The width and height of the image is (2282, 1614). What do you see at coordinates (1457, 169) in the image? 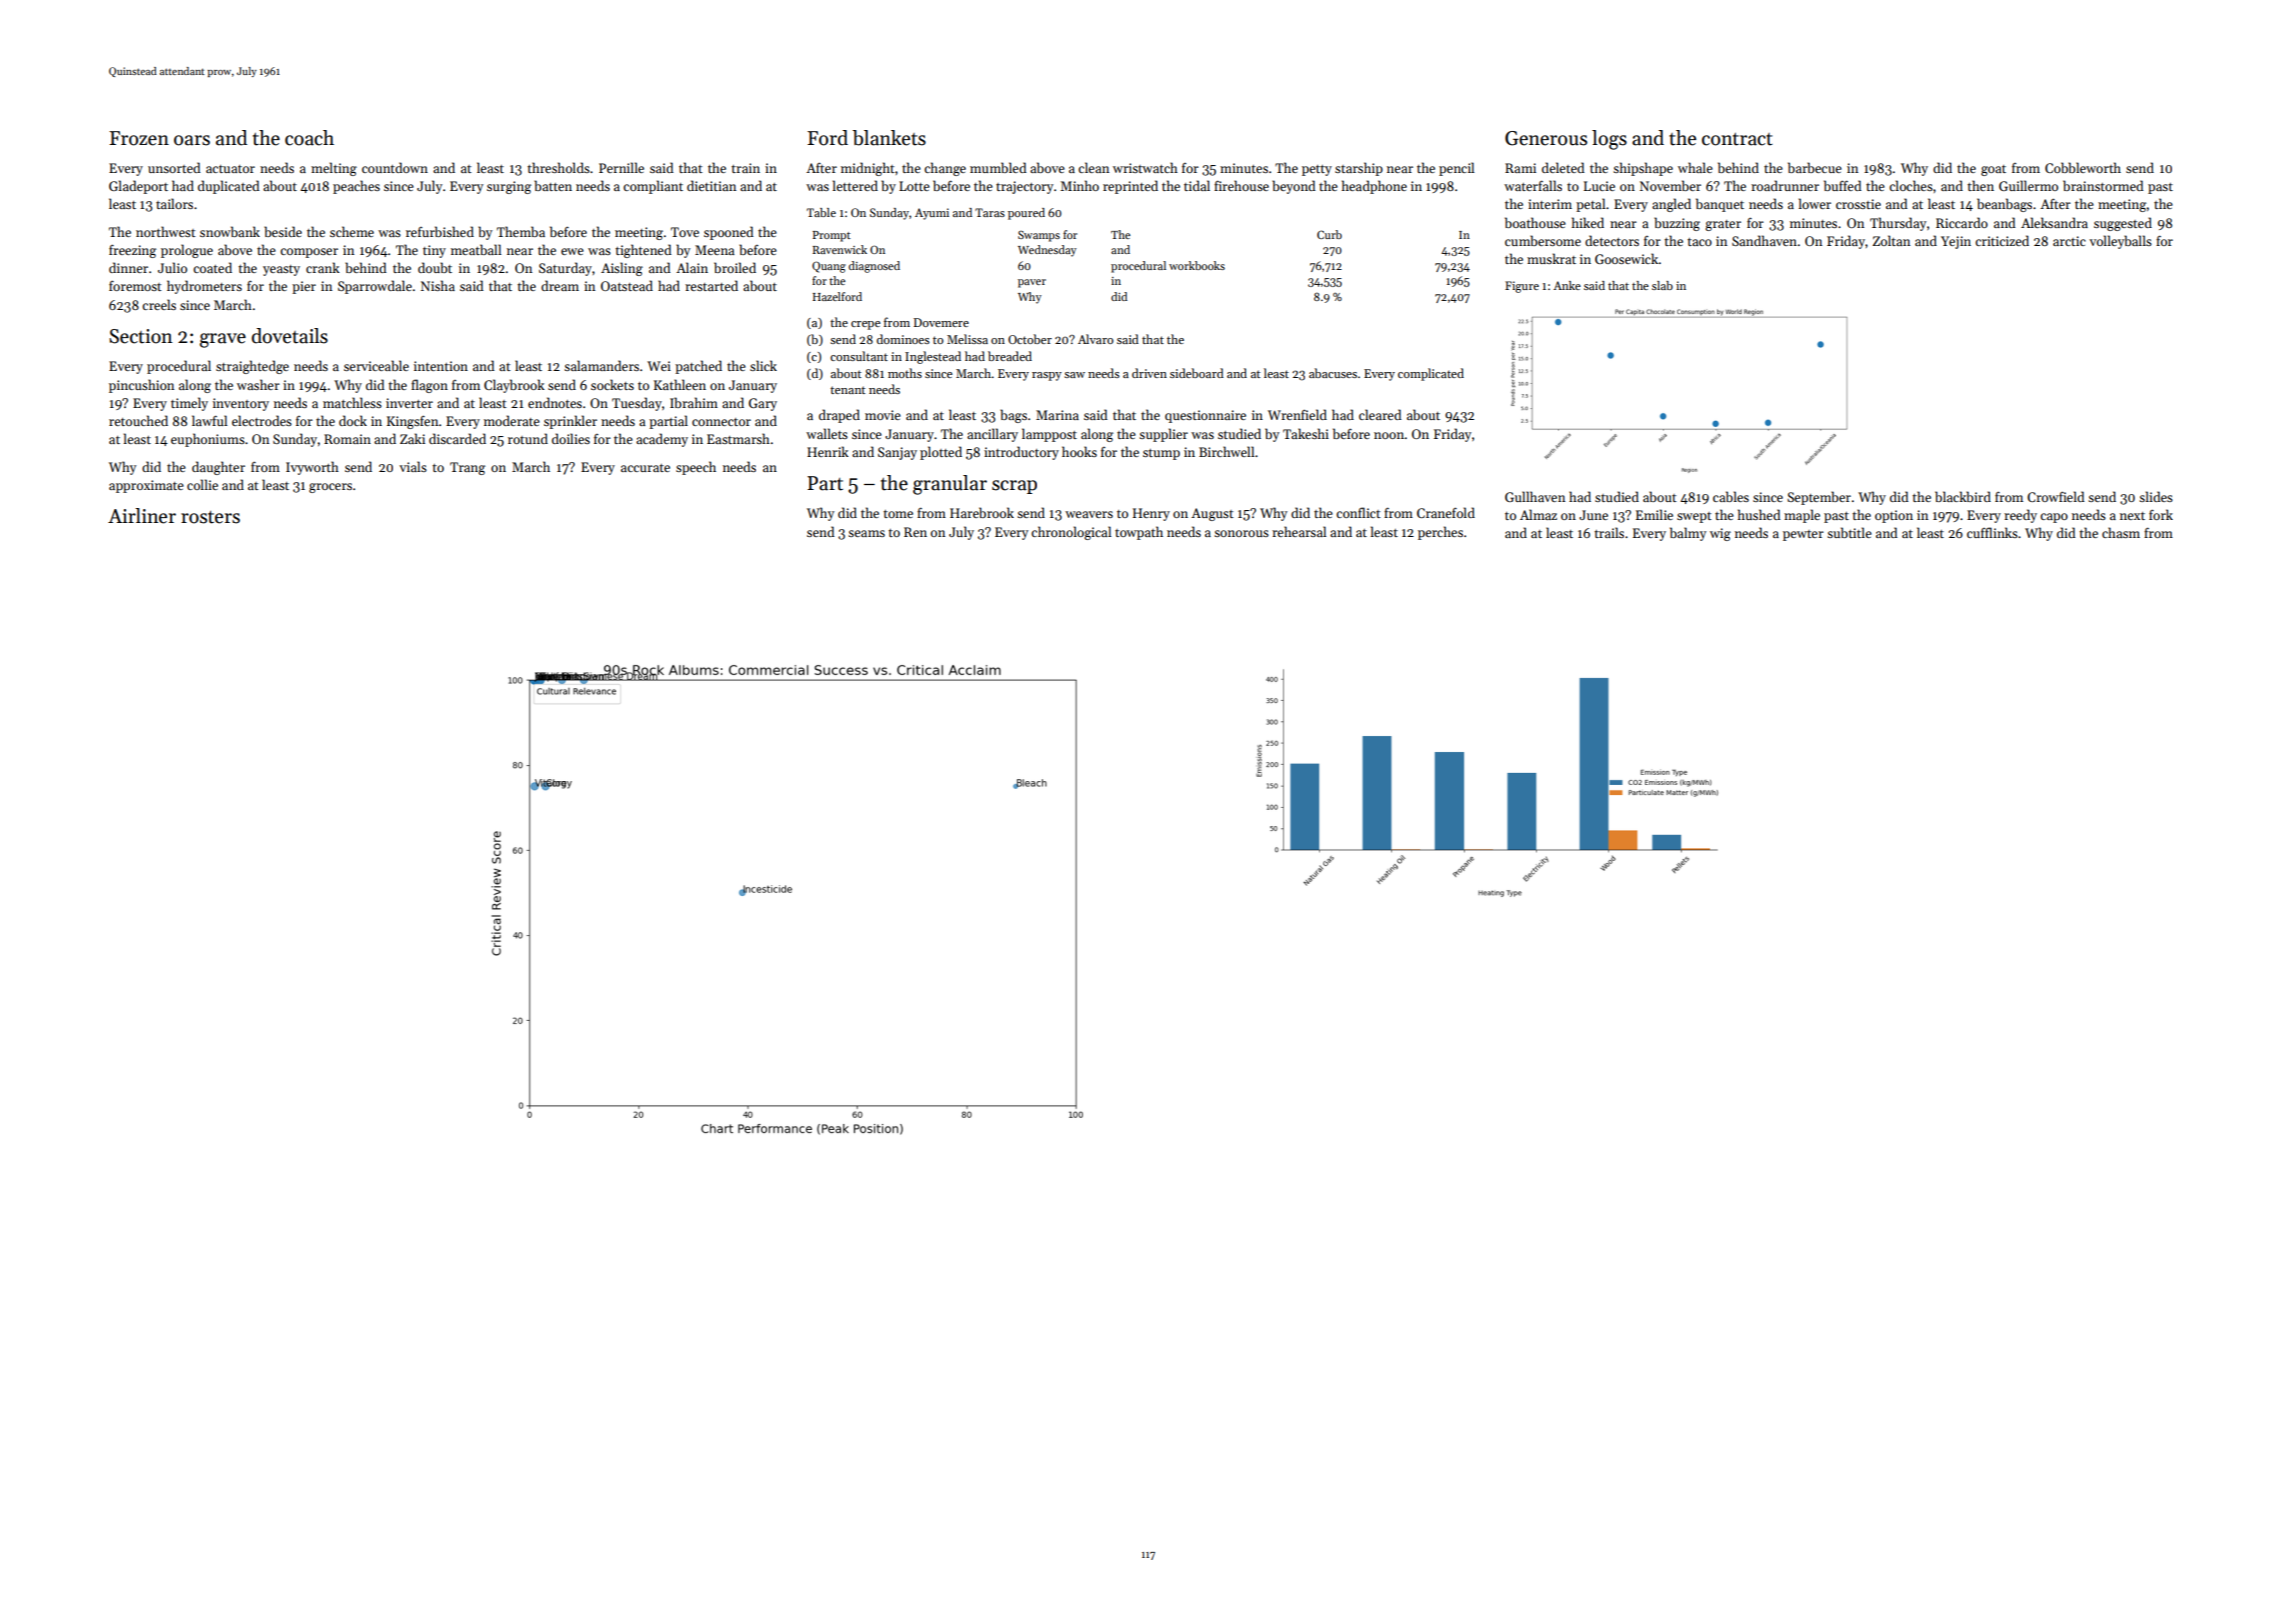
I see `pencil` at bounding box center [1457, 169].
